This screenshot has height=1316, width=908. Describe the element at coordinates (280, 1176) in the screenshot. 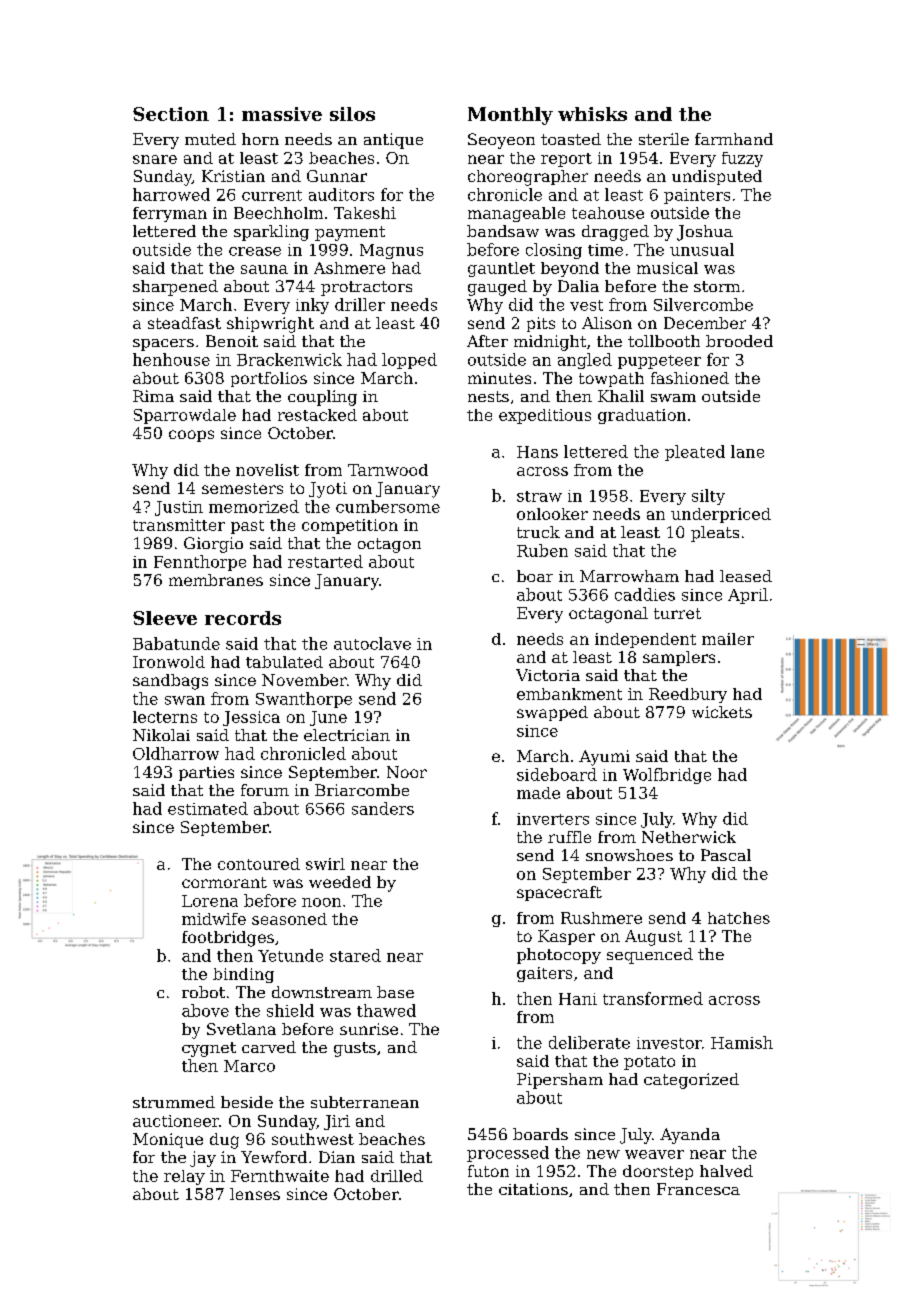

I see `Fernthwaite` at that location.
